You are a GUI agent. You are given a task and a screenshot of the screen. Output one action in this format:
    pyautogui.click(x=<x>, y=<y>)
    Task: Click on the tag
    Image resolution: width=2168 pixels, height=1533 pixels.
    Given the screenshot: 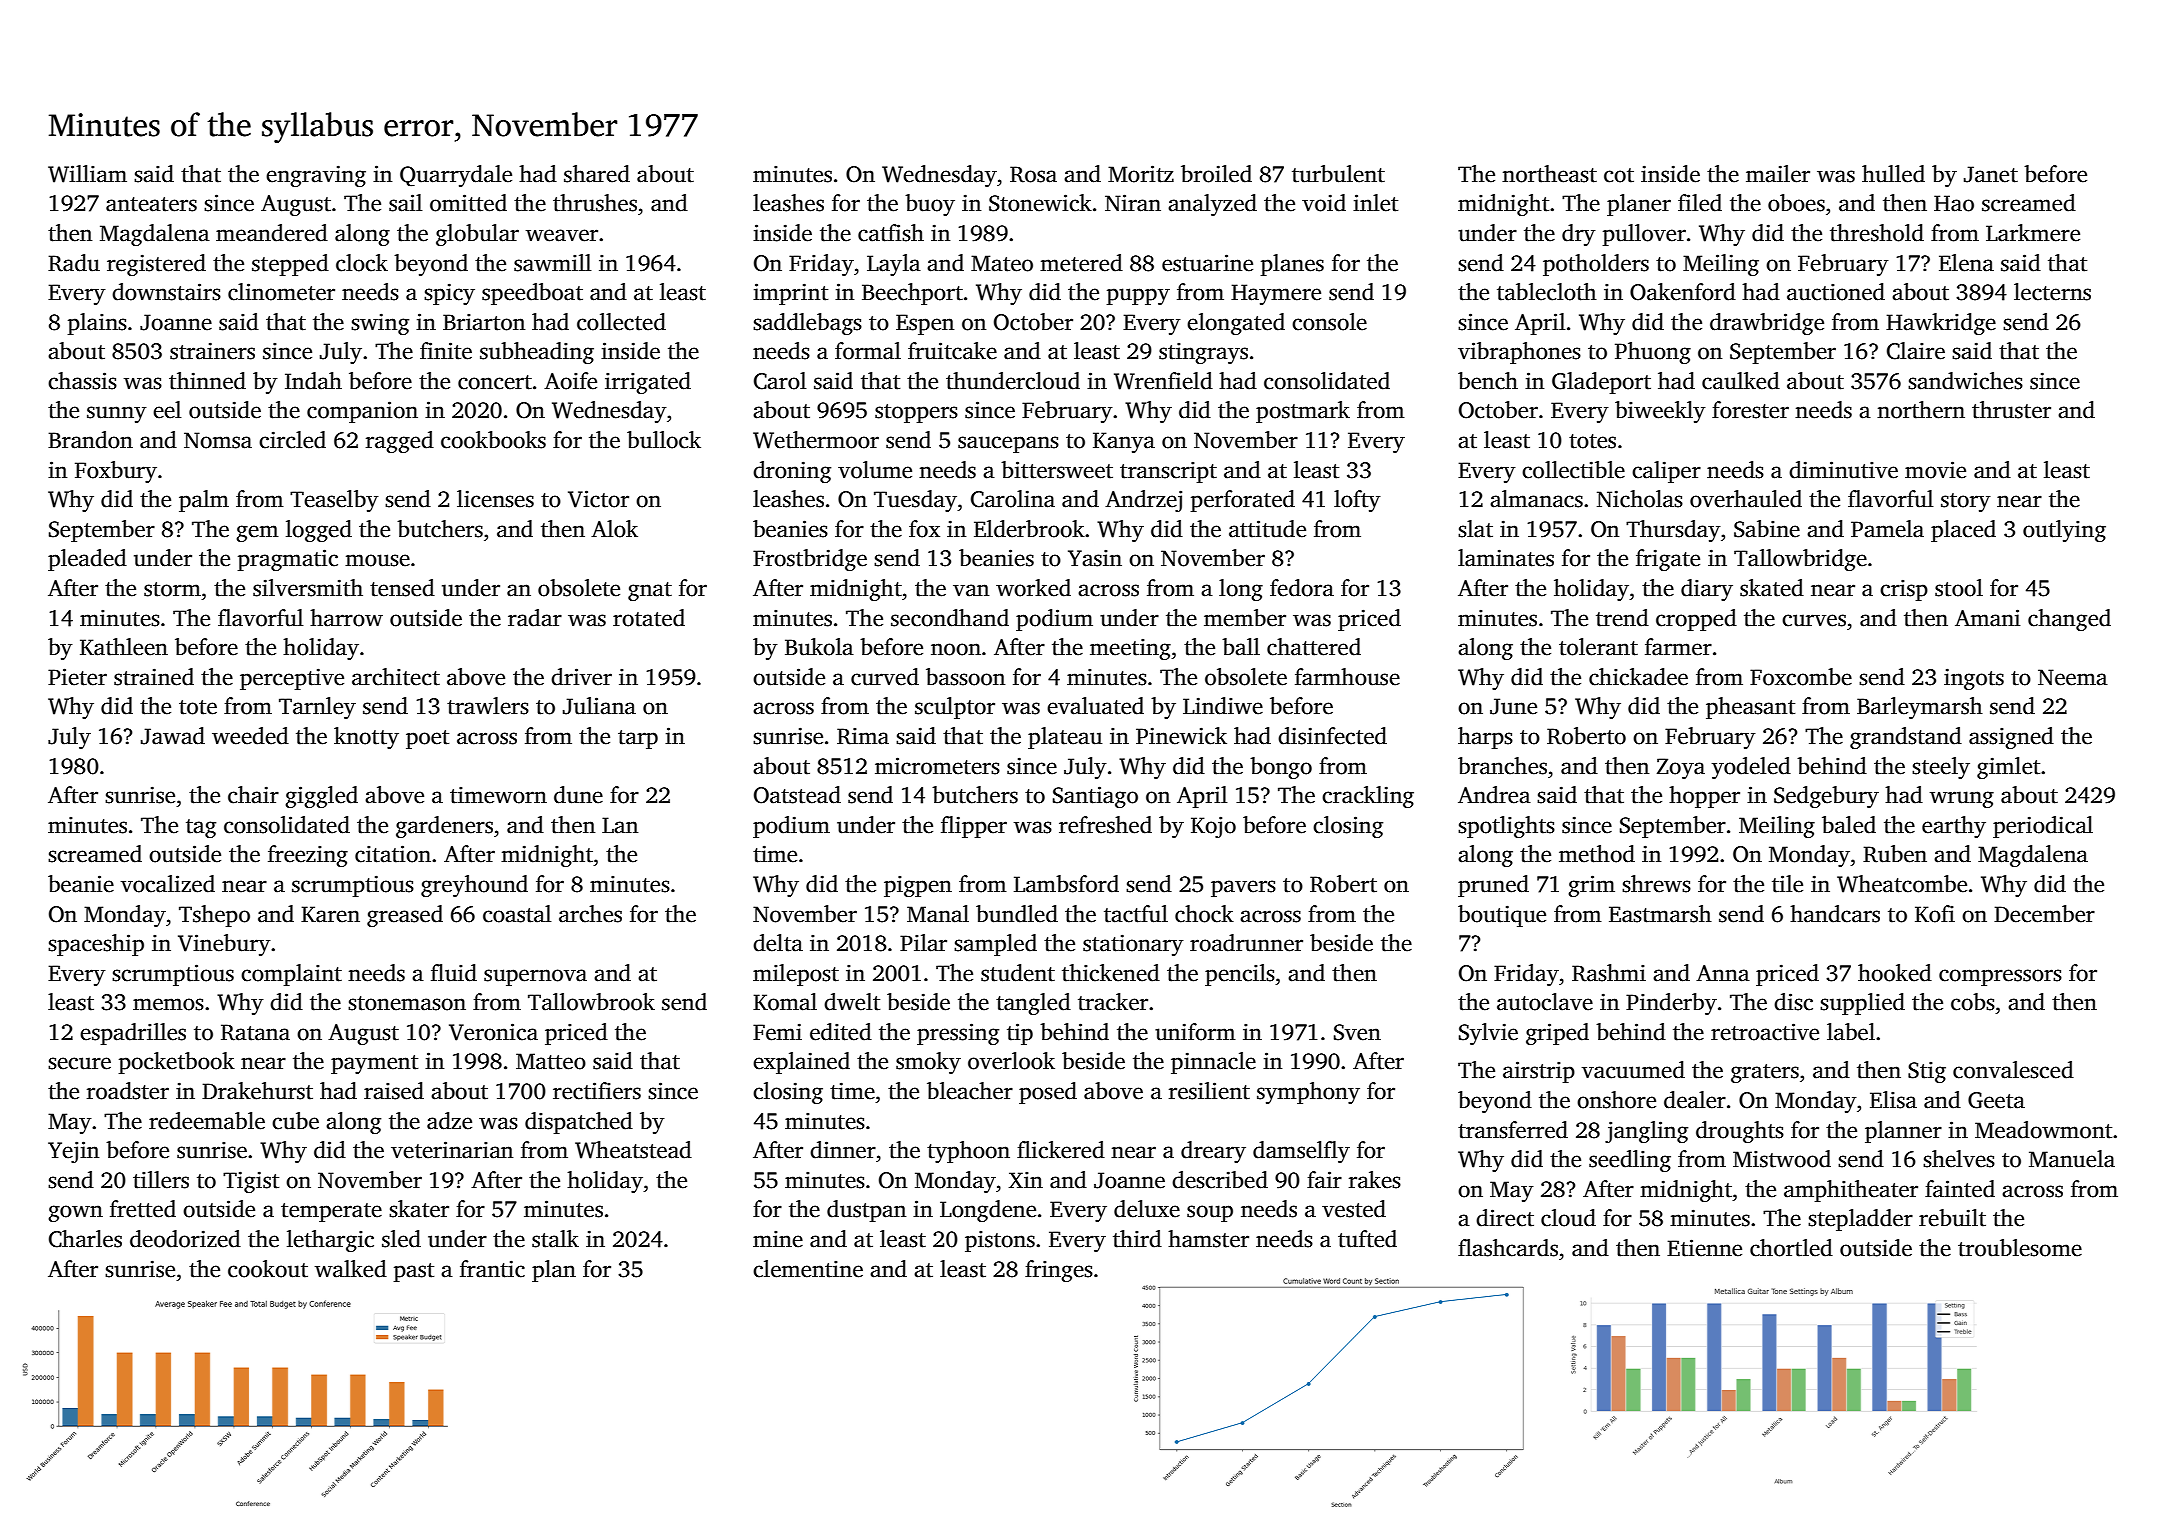 What is the action you would take?
    pyautogui.click(x=201, y=828)
